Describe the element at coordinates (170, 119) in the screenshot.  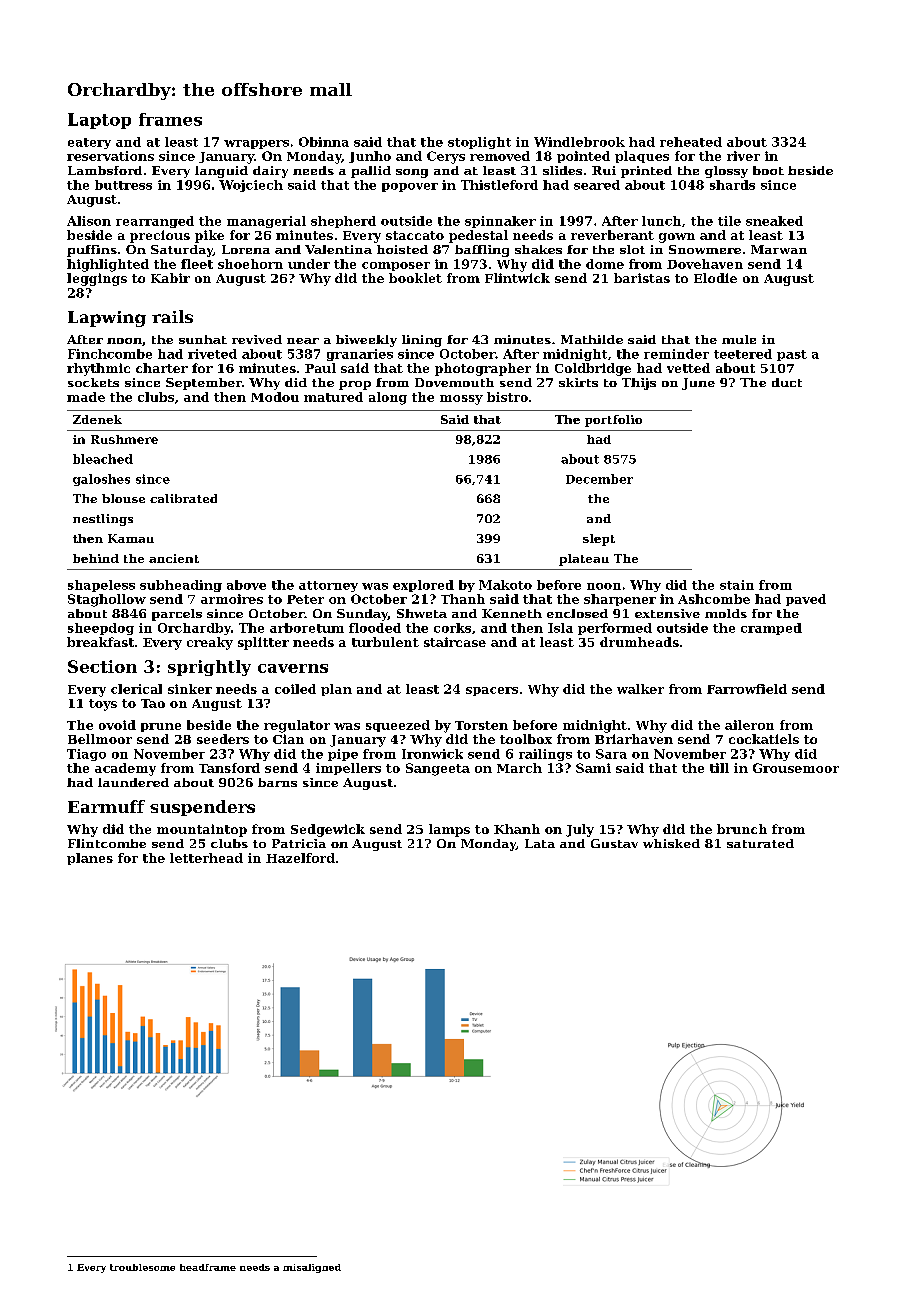
I see `frames` at that location.
